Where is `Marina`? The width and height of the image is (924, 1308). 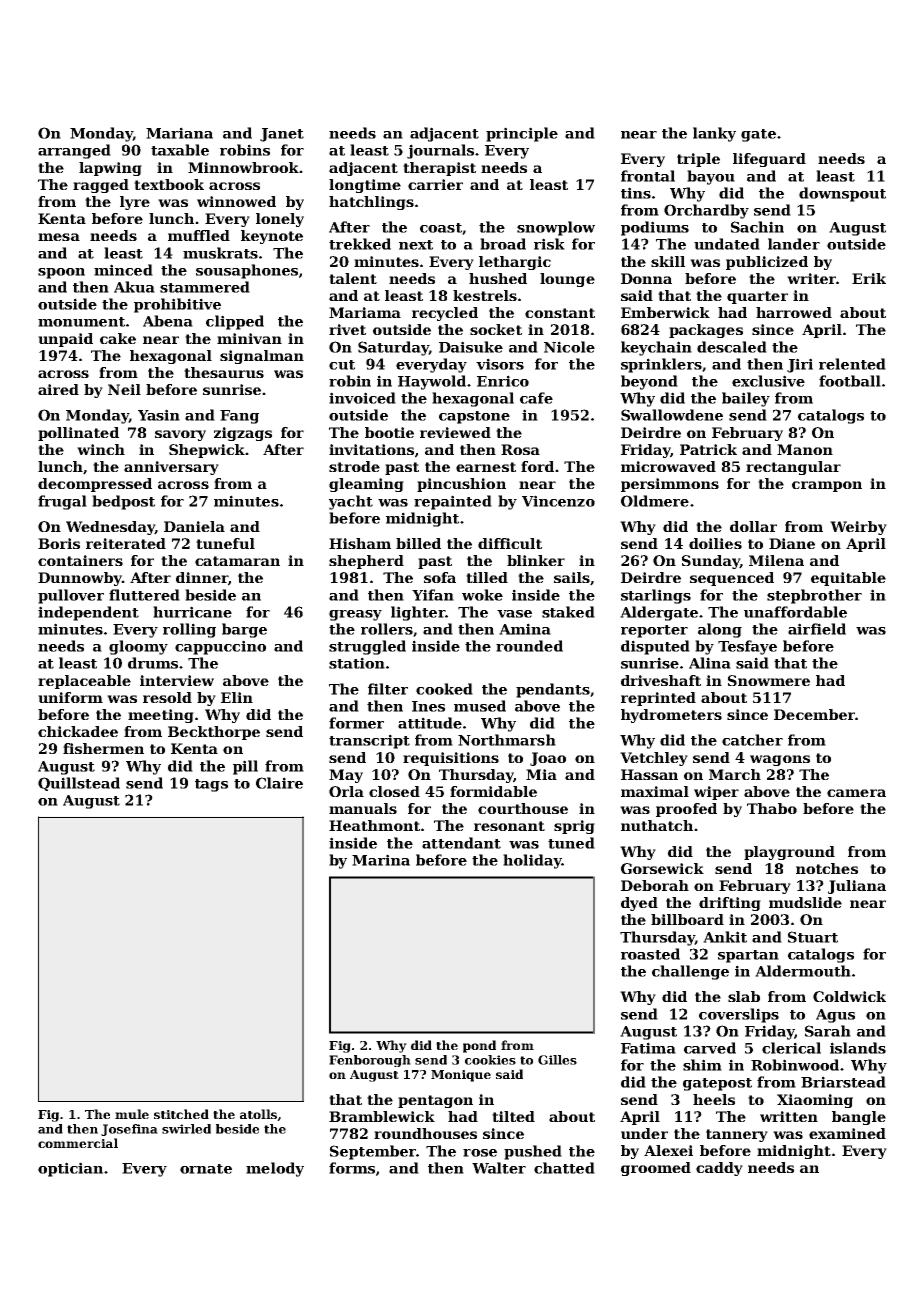
Marina is located at coordinates (381, 860).
